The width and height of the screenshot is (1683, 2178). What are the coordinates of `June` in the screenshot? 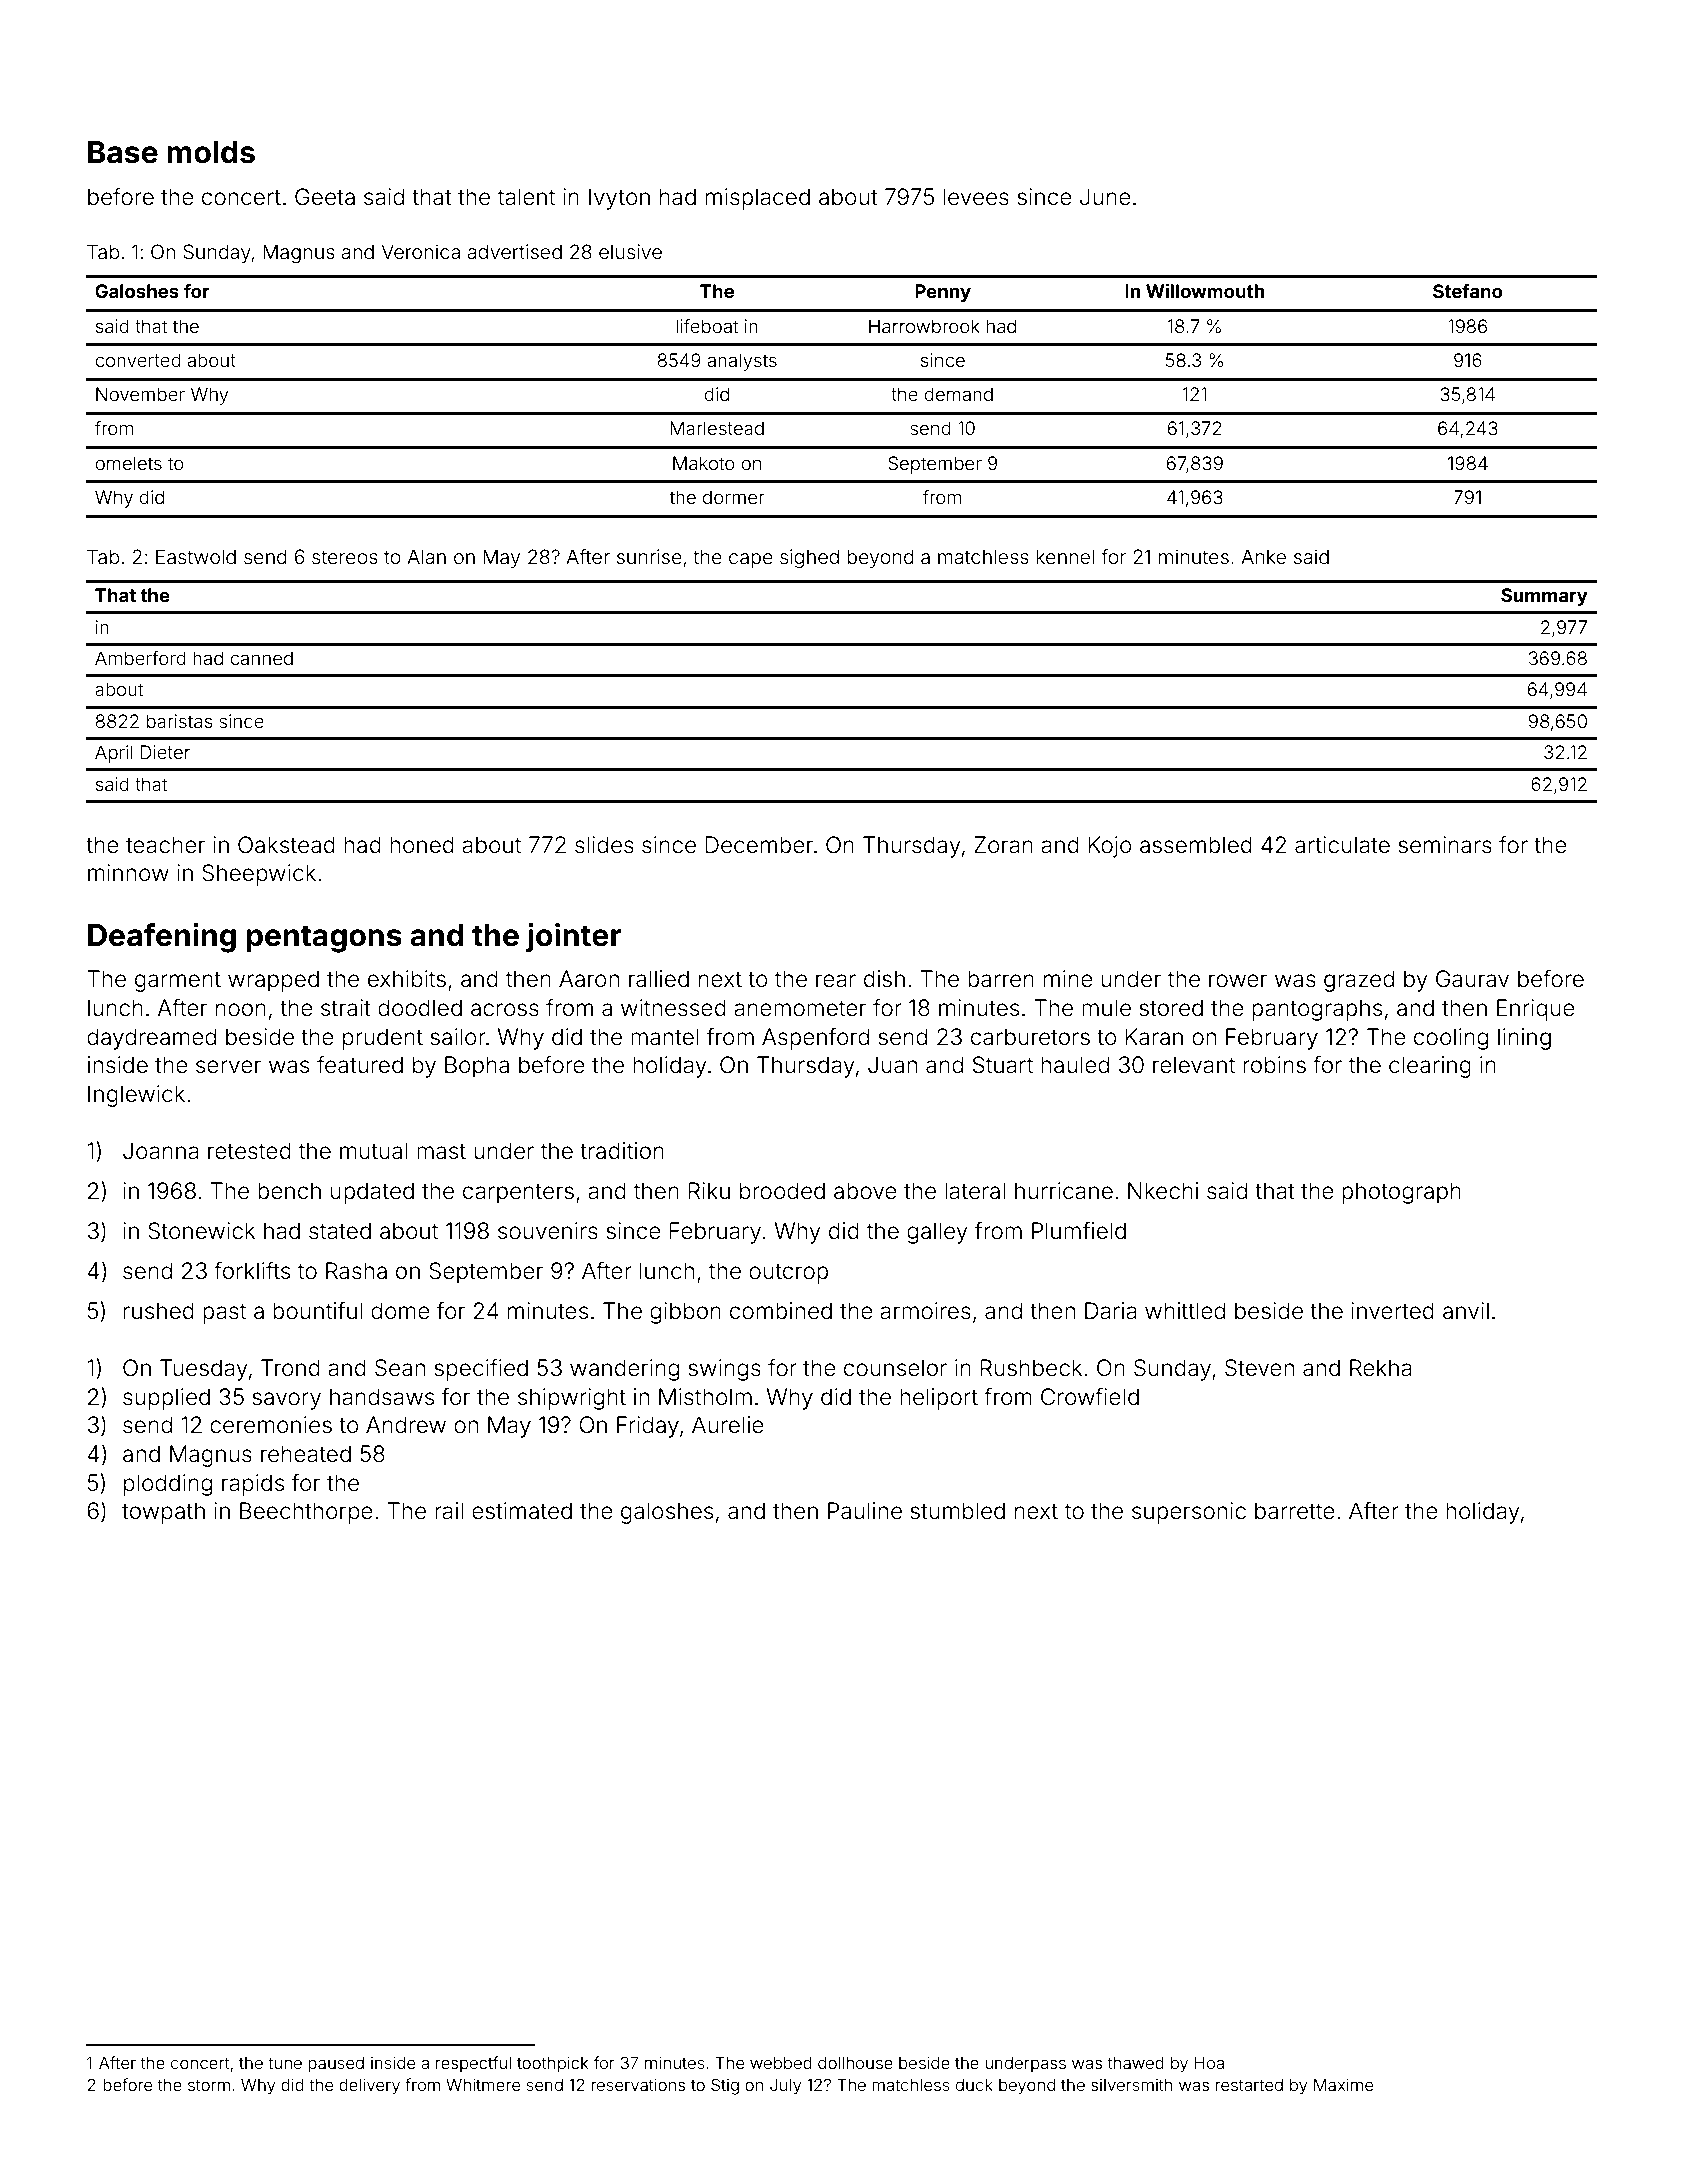 It's located at (1105, 197).
